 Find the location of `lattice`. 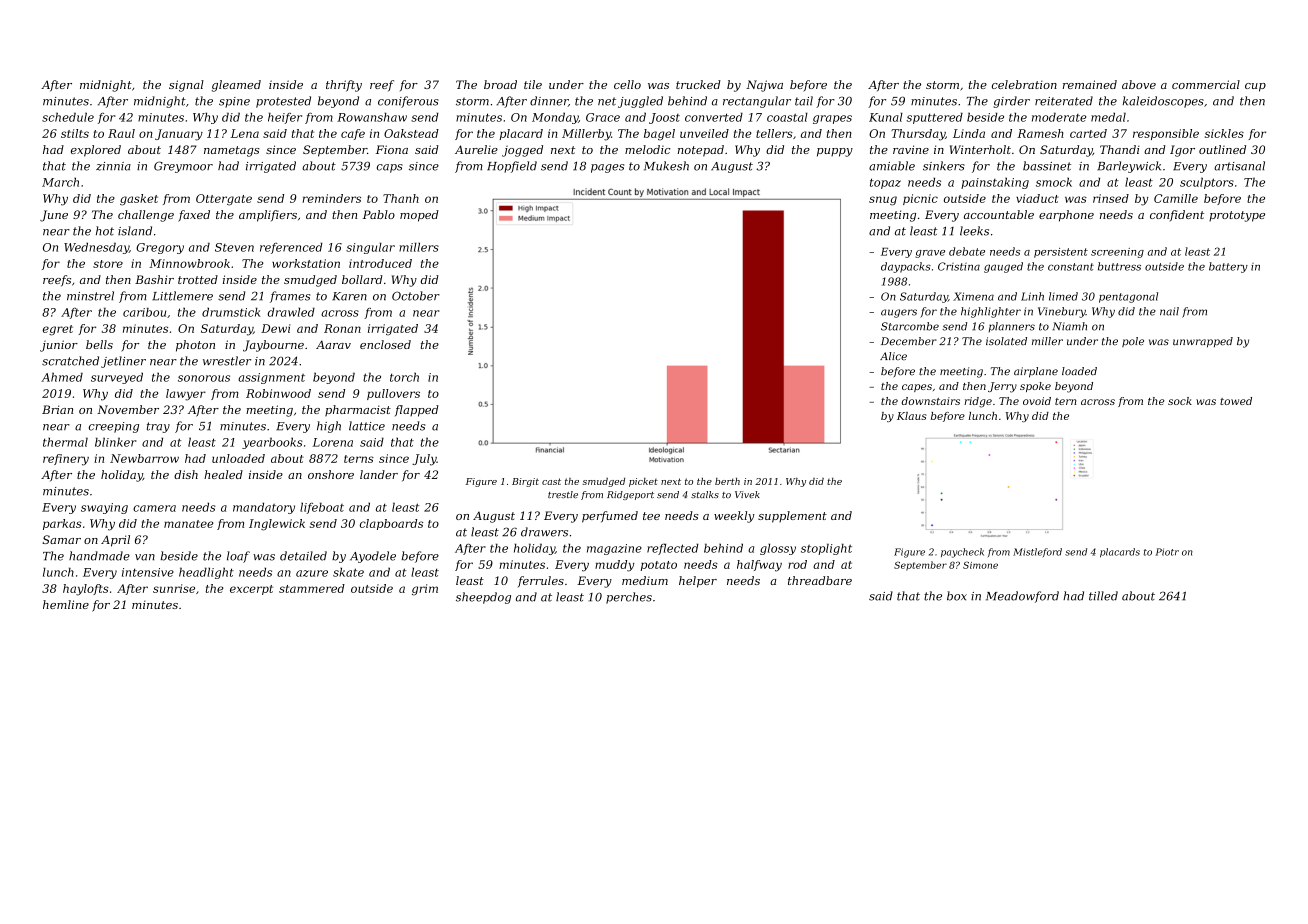

lattice is located at coordinates (367, 426).
